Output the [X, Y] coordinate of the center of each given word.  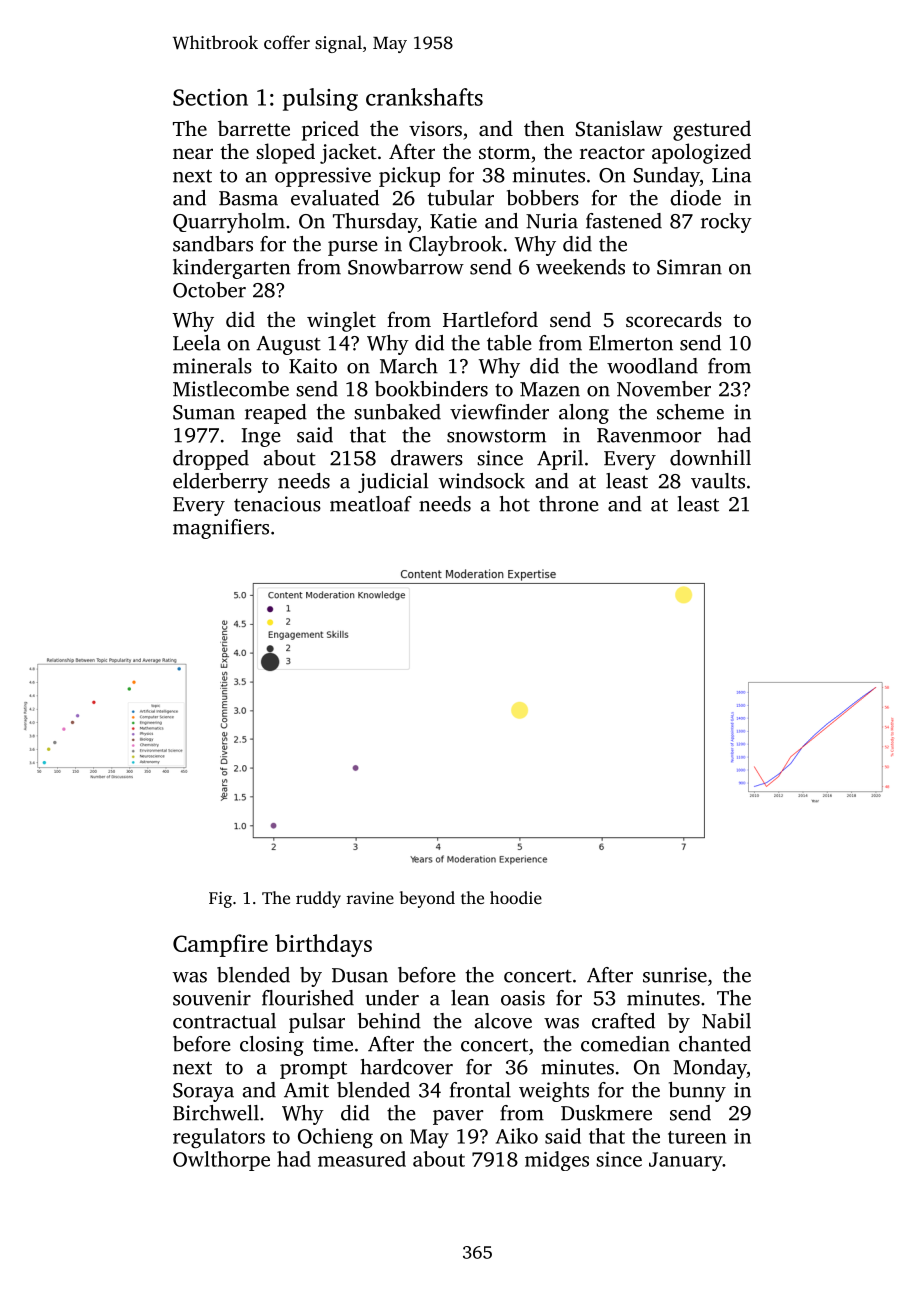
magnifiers [221, 529]
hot [515, 504]
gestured [712, 130]
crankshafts [424, 97]
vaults [718, 481]
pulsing [320, 99]
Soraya [203, 1092]
